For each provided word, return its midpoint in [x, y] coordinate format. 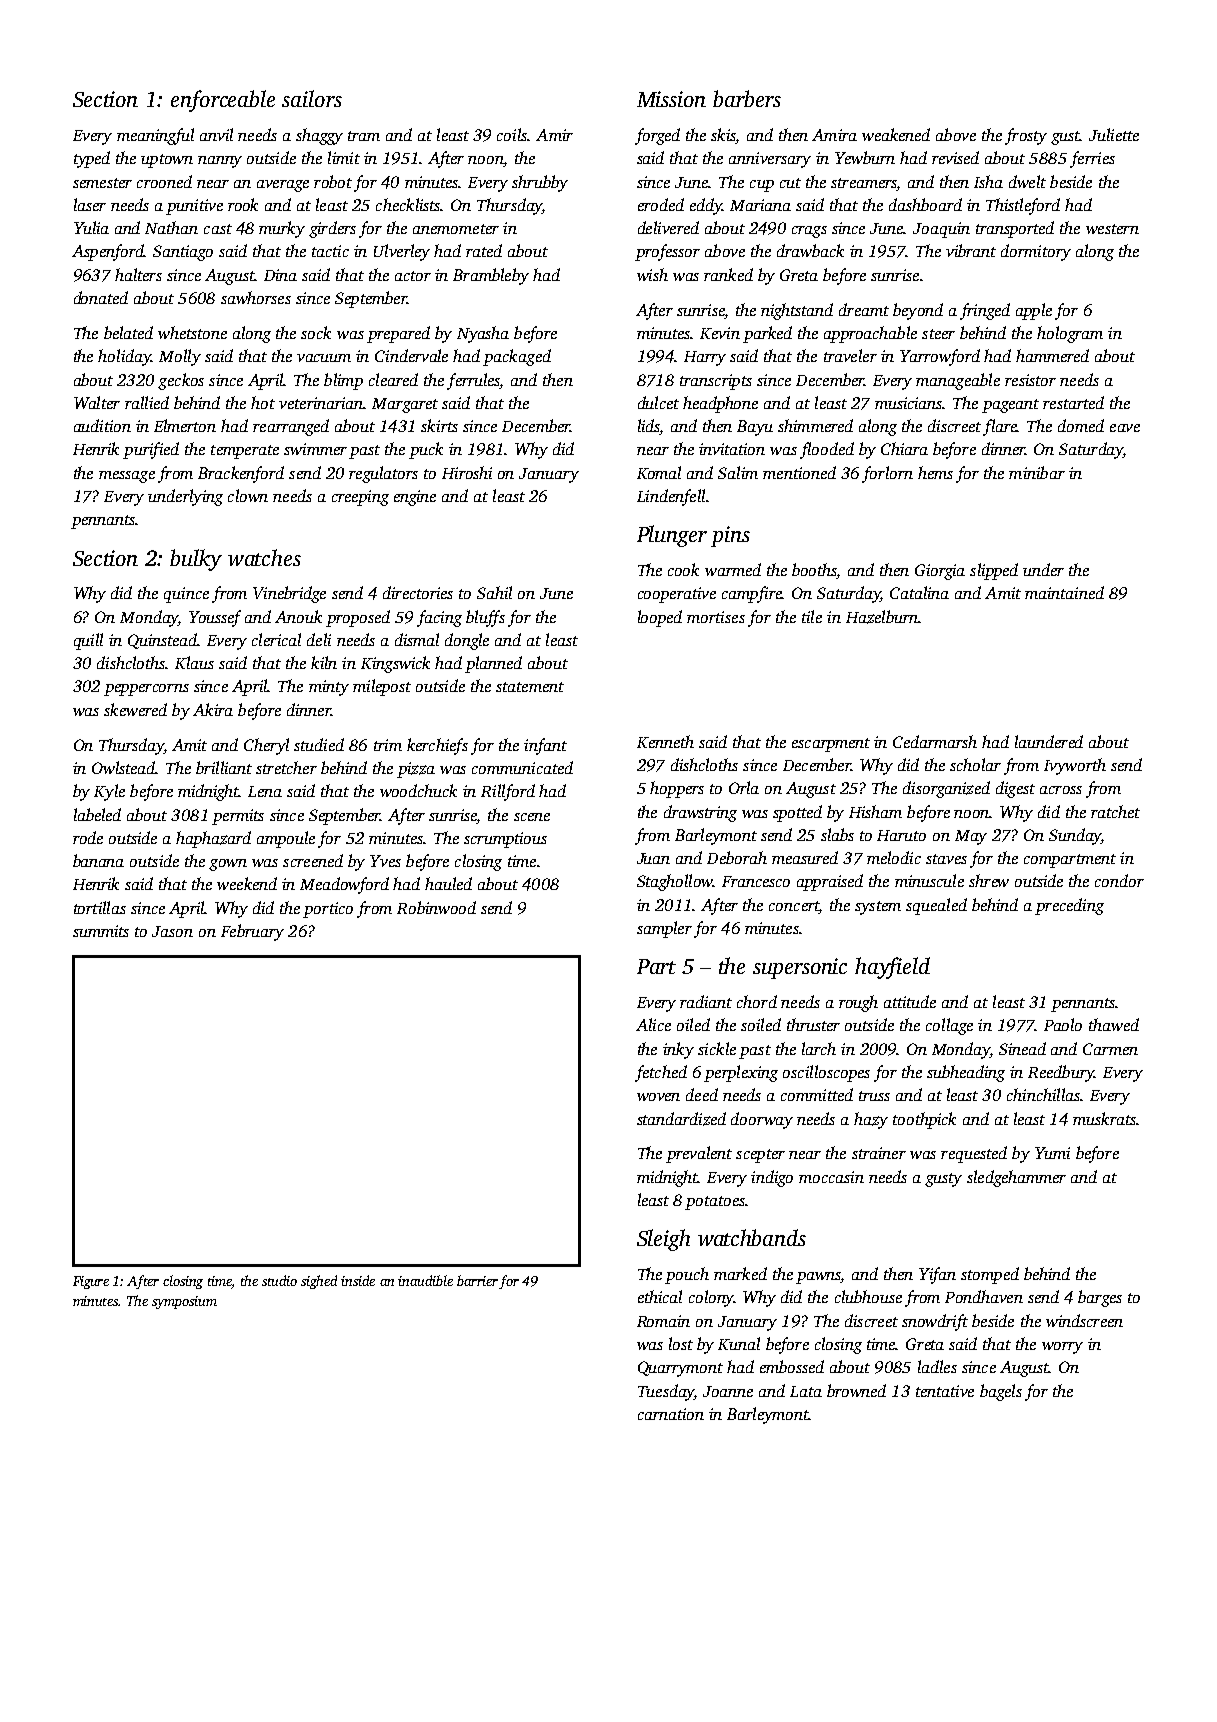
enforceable [223, 101]
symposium [184, 1302]
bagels [1001, 1392]
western [1112, 229]
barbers [747, 98]
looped [660, 618]
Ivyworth [1075, 766]
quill [88, 641]
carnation [671, 1414]
